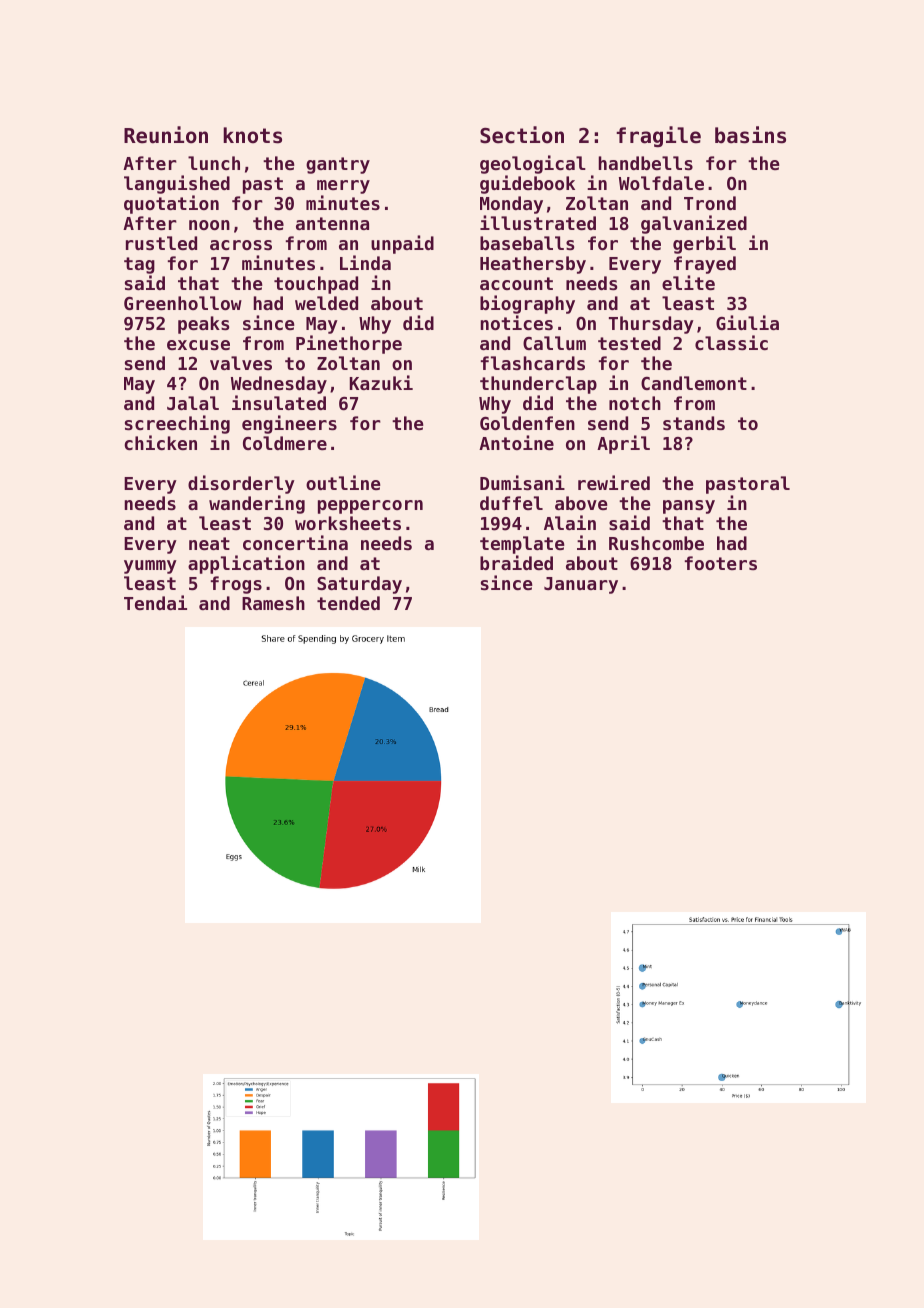 Image resolution: width=924 pixels, height=1308 pixels. Describe the element at coordinates (747, 322) in the page. I see `Giulia` at that location.
